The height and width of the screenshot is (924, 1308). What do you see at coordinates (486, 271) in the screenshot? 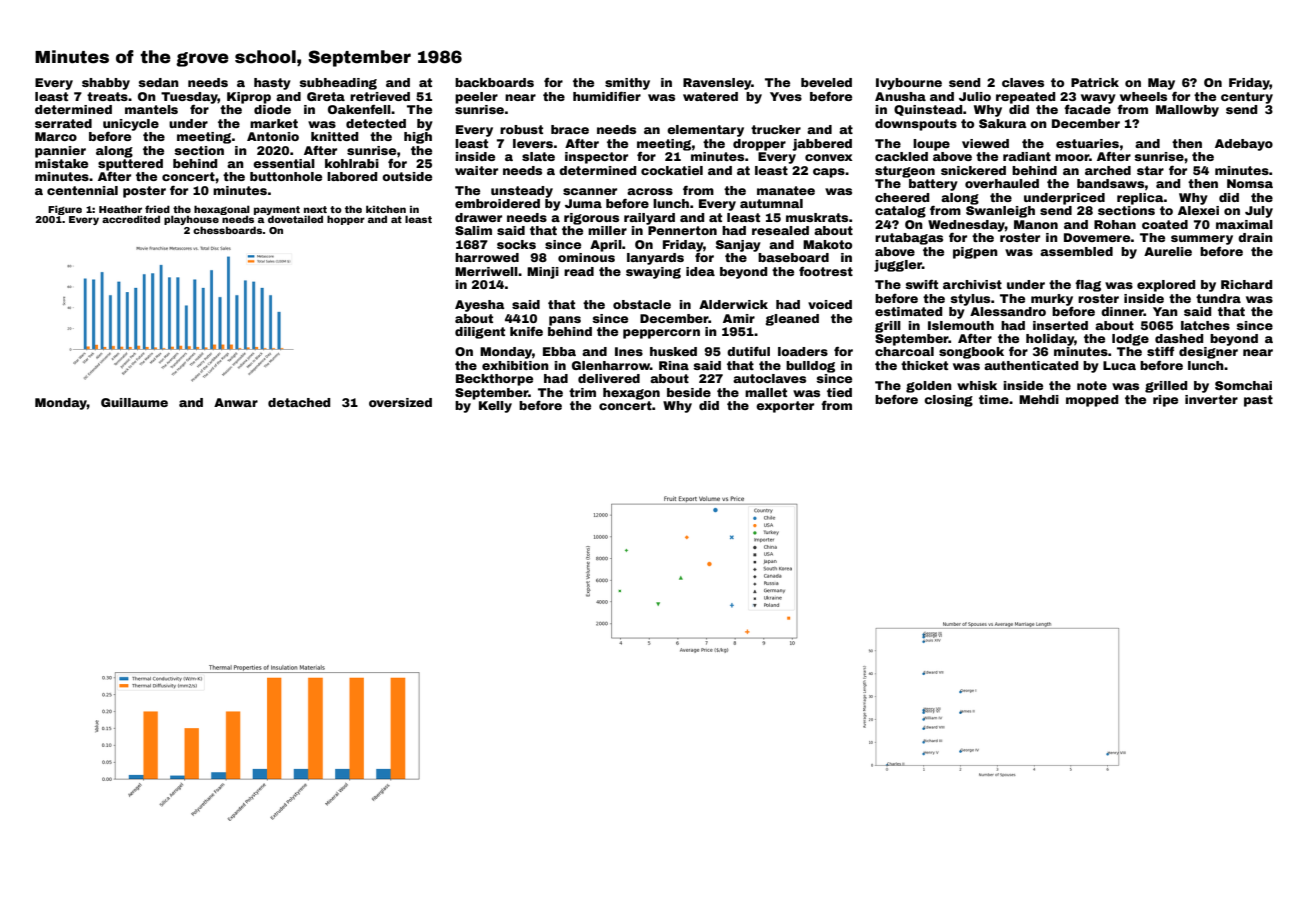
I see `Merriwell` at bounding box center [486, 271].
